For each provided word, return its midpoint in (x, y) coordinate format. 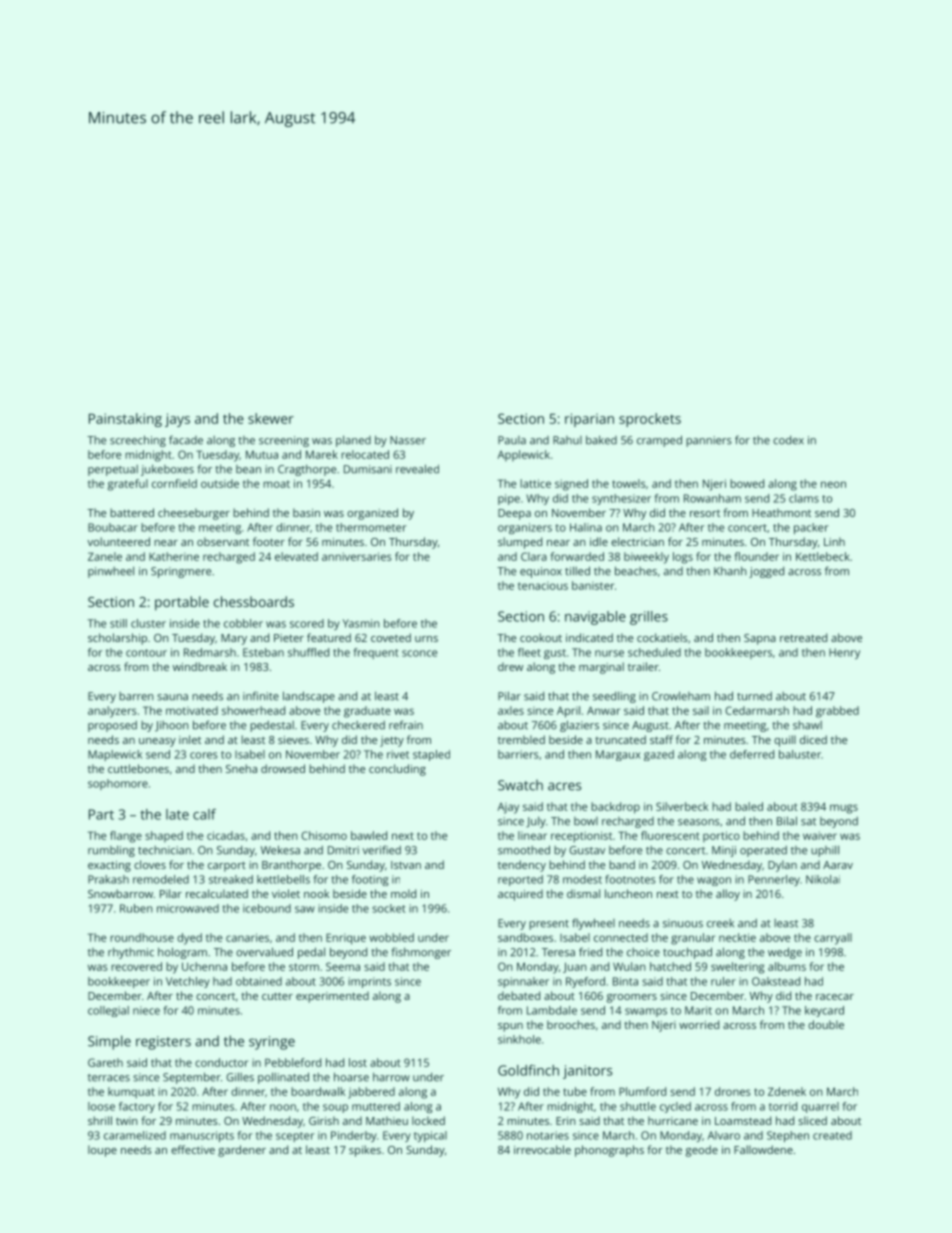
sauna (172, 697)
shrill (100, 1120)
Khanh (730, 571)
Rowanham (712, 498)
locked (428, 1120)
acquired (520, 895)
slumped (520, 543)
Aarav (838, 865)
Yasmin (361, 623)
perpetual (113, 470)
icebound (267, 908)
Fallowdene (763, 1149)
